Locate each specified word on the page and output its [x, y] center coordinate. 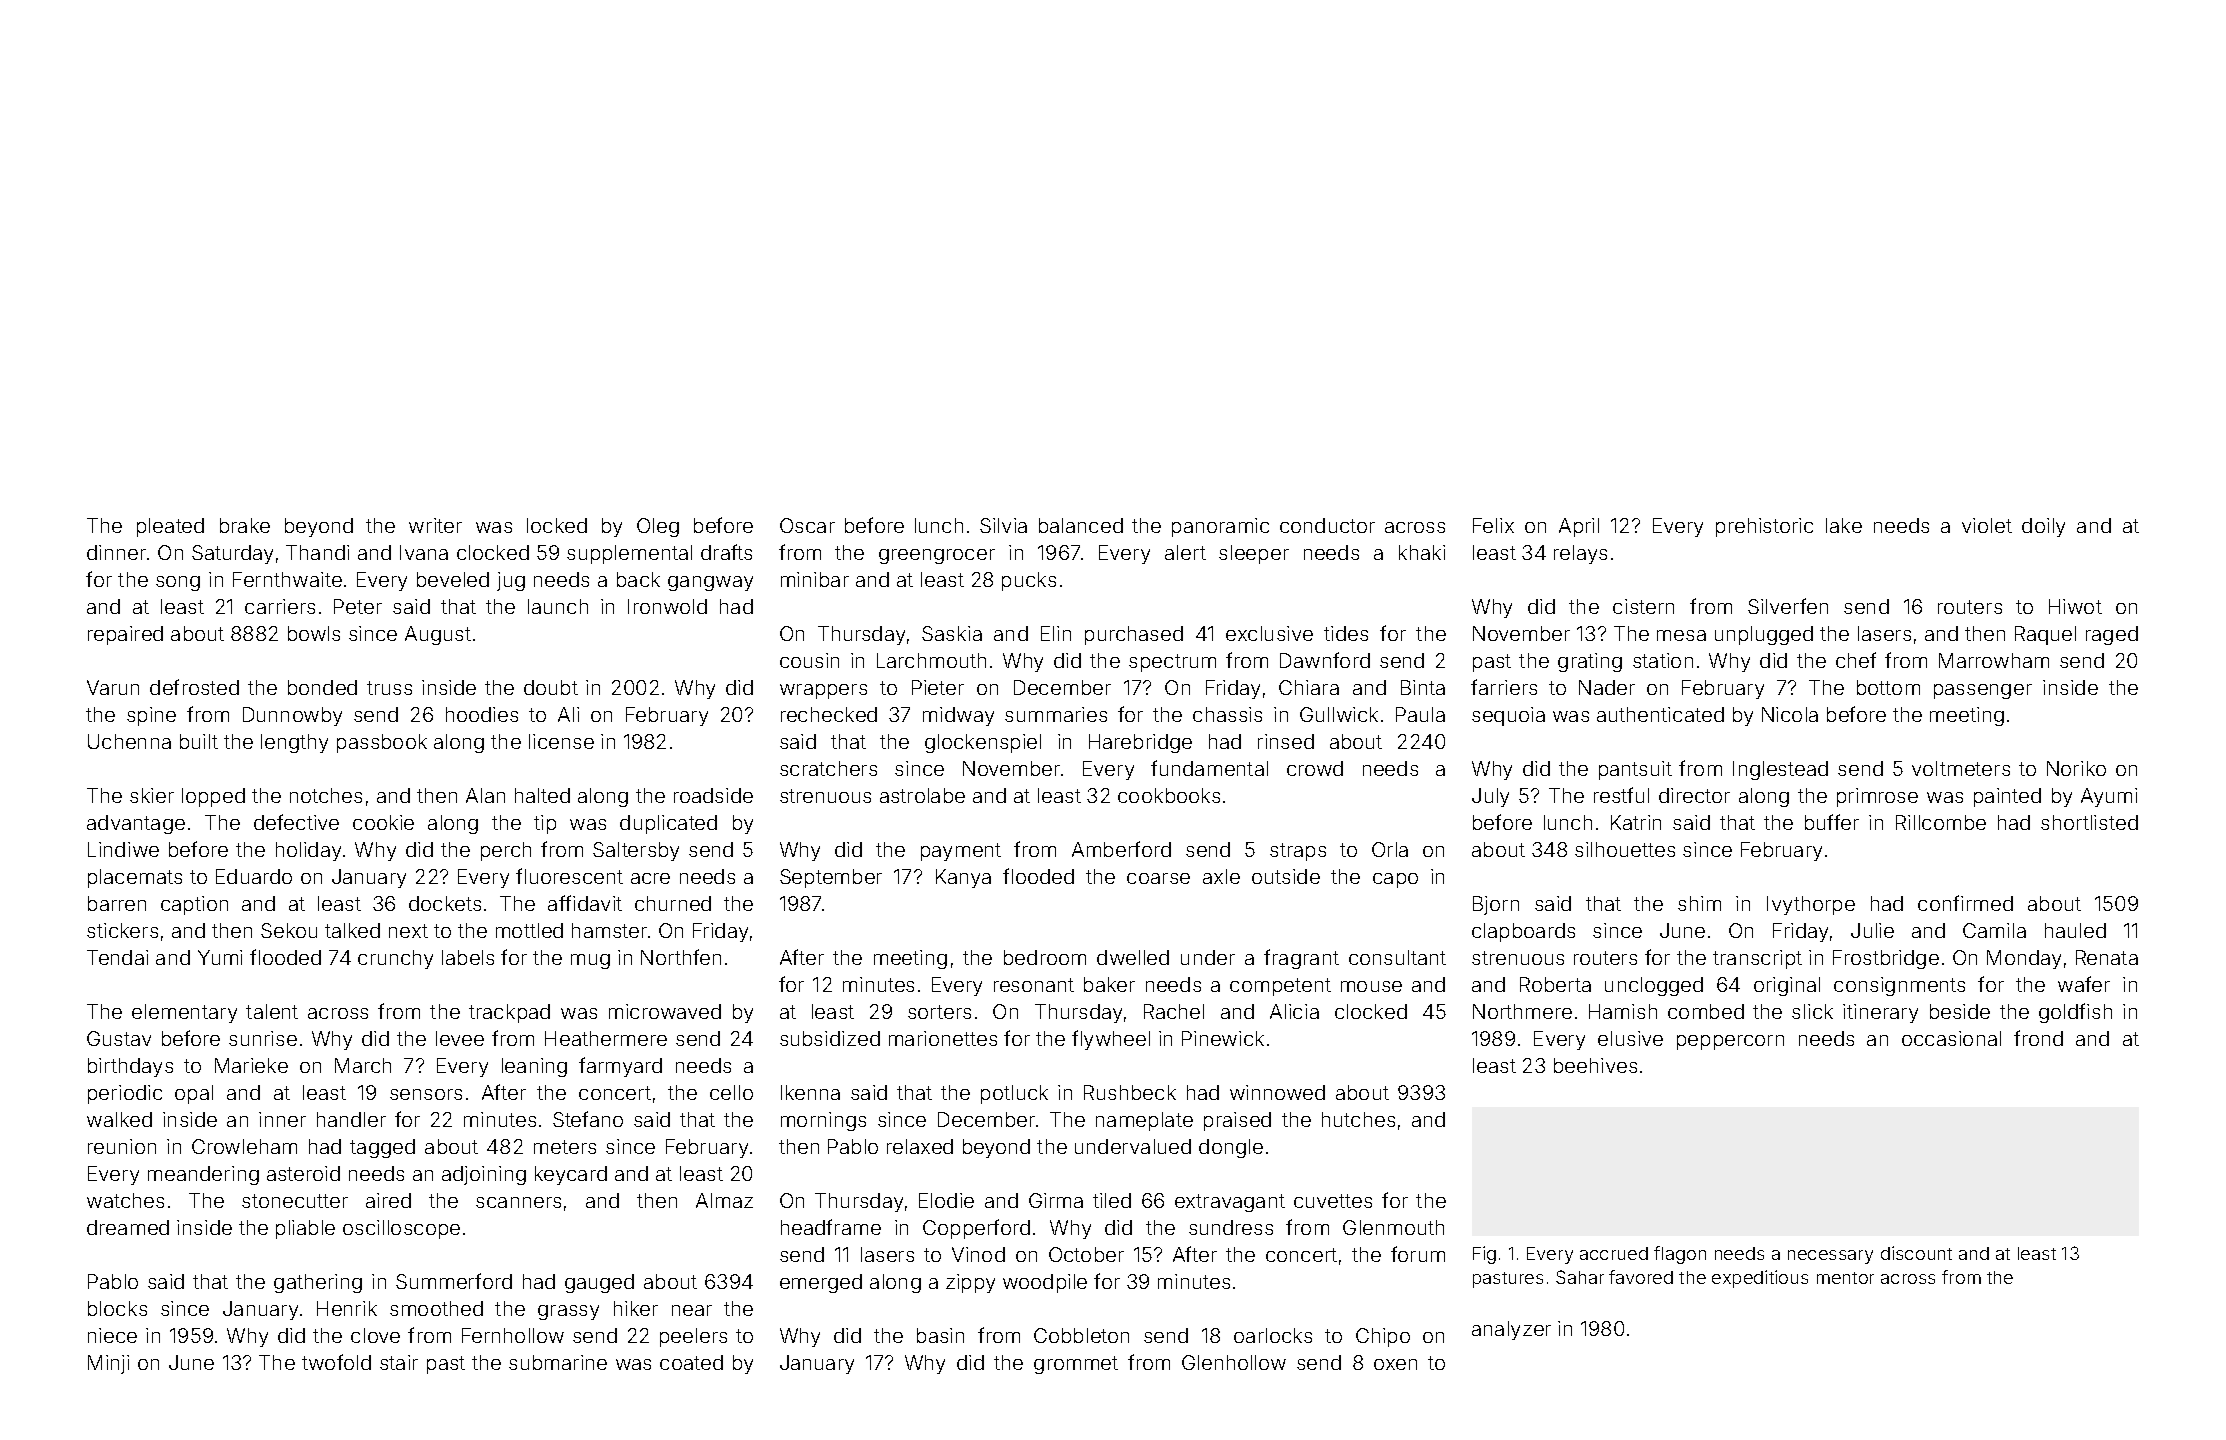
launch [558, 606]
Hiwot [2075, 606]
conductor [1327, 525]
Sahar [1580, 1277]
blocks [117, 1308]
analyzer [1511, 1330]
